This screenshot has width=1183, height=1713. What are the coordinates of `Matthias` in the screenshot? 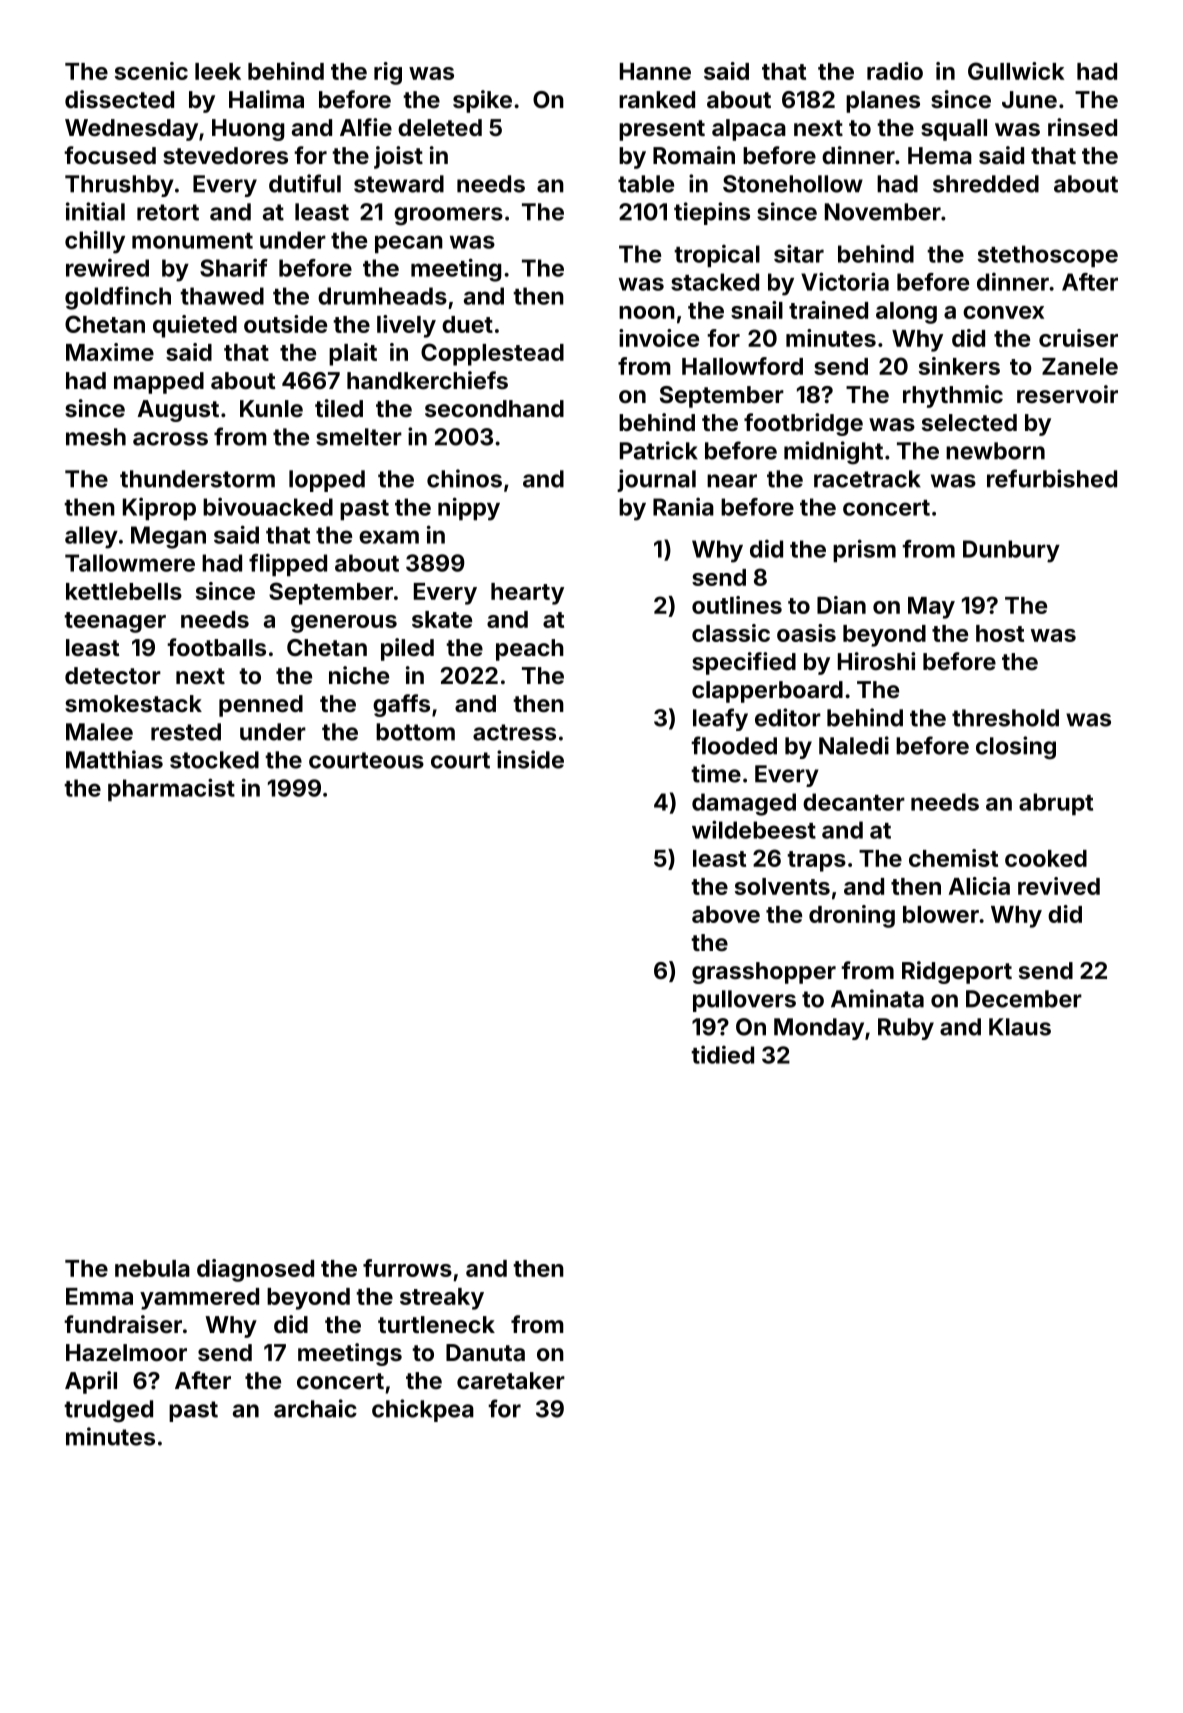 It's located at (114, 759).
